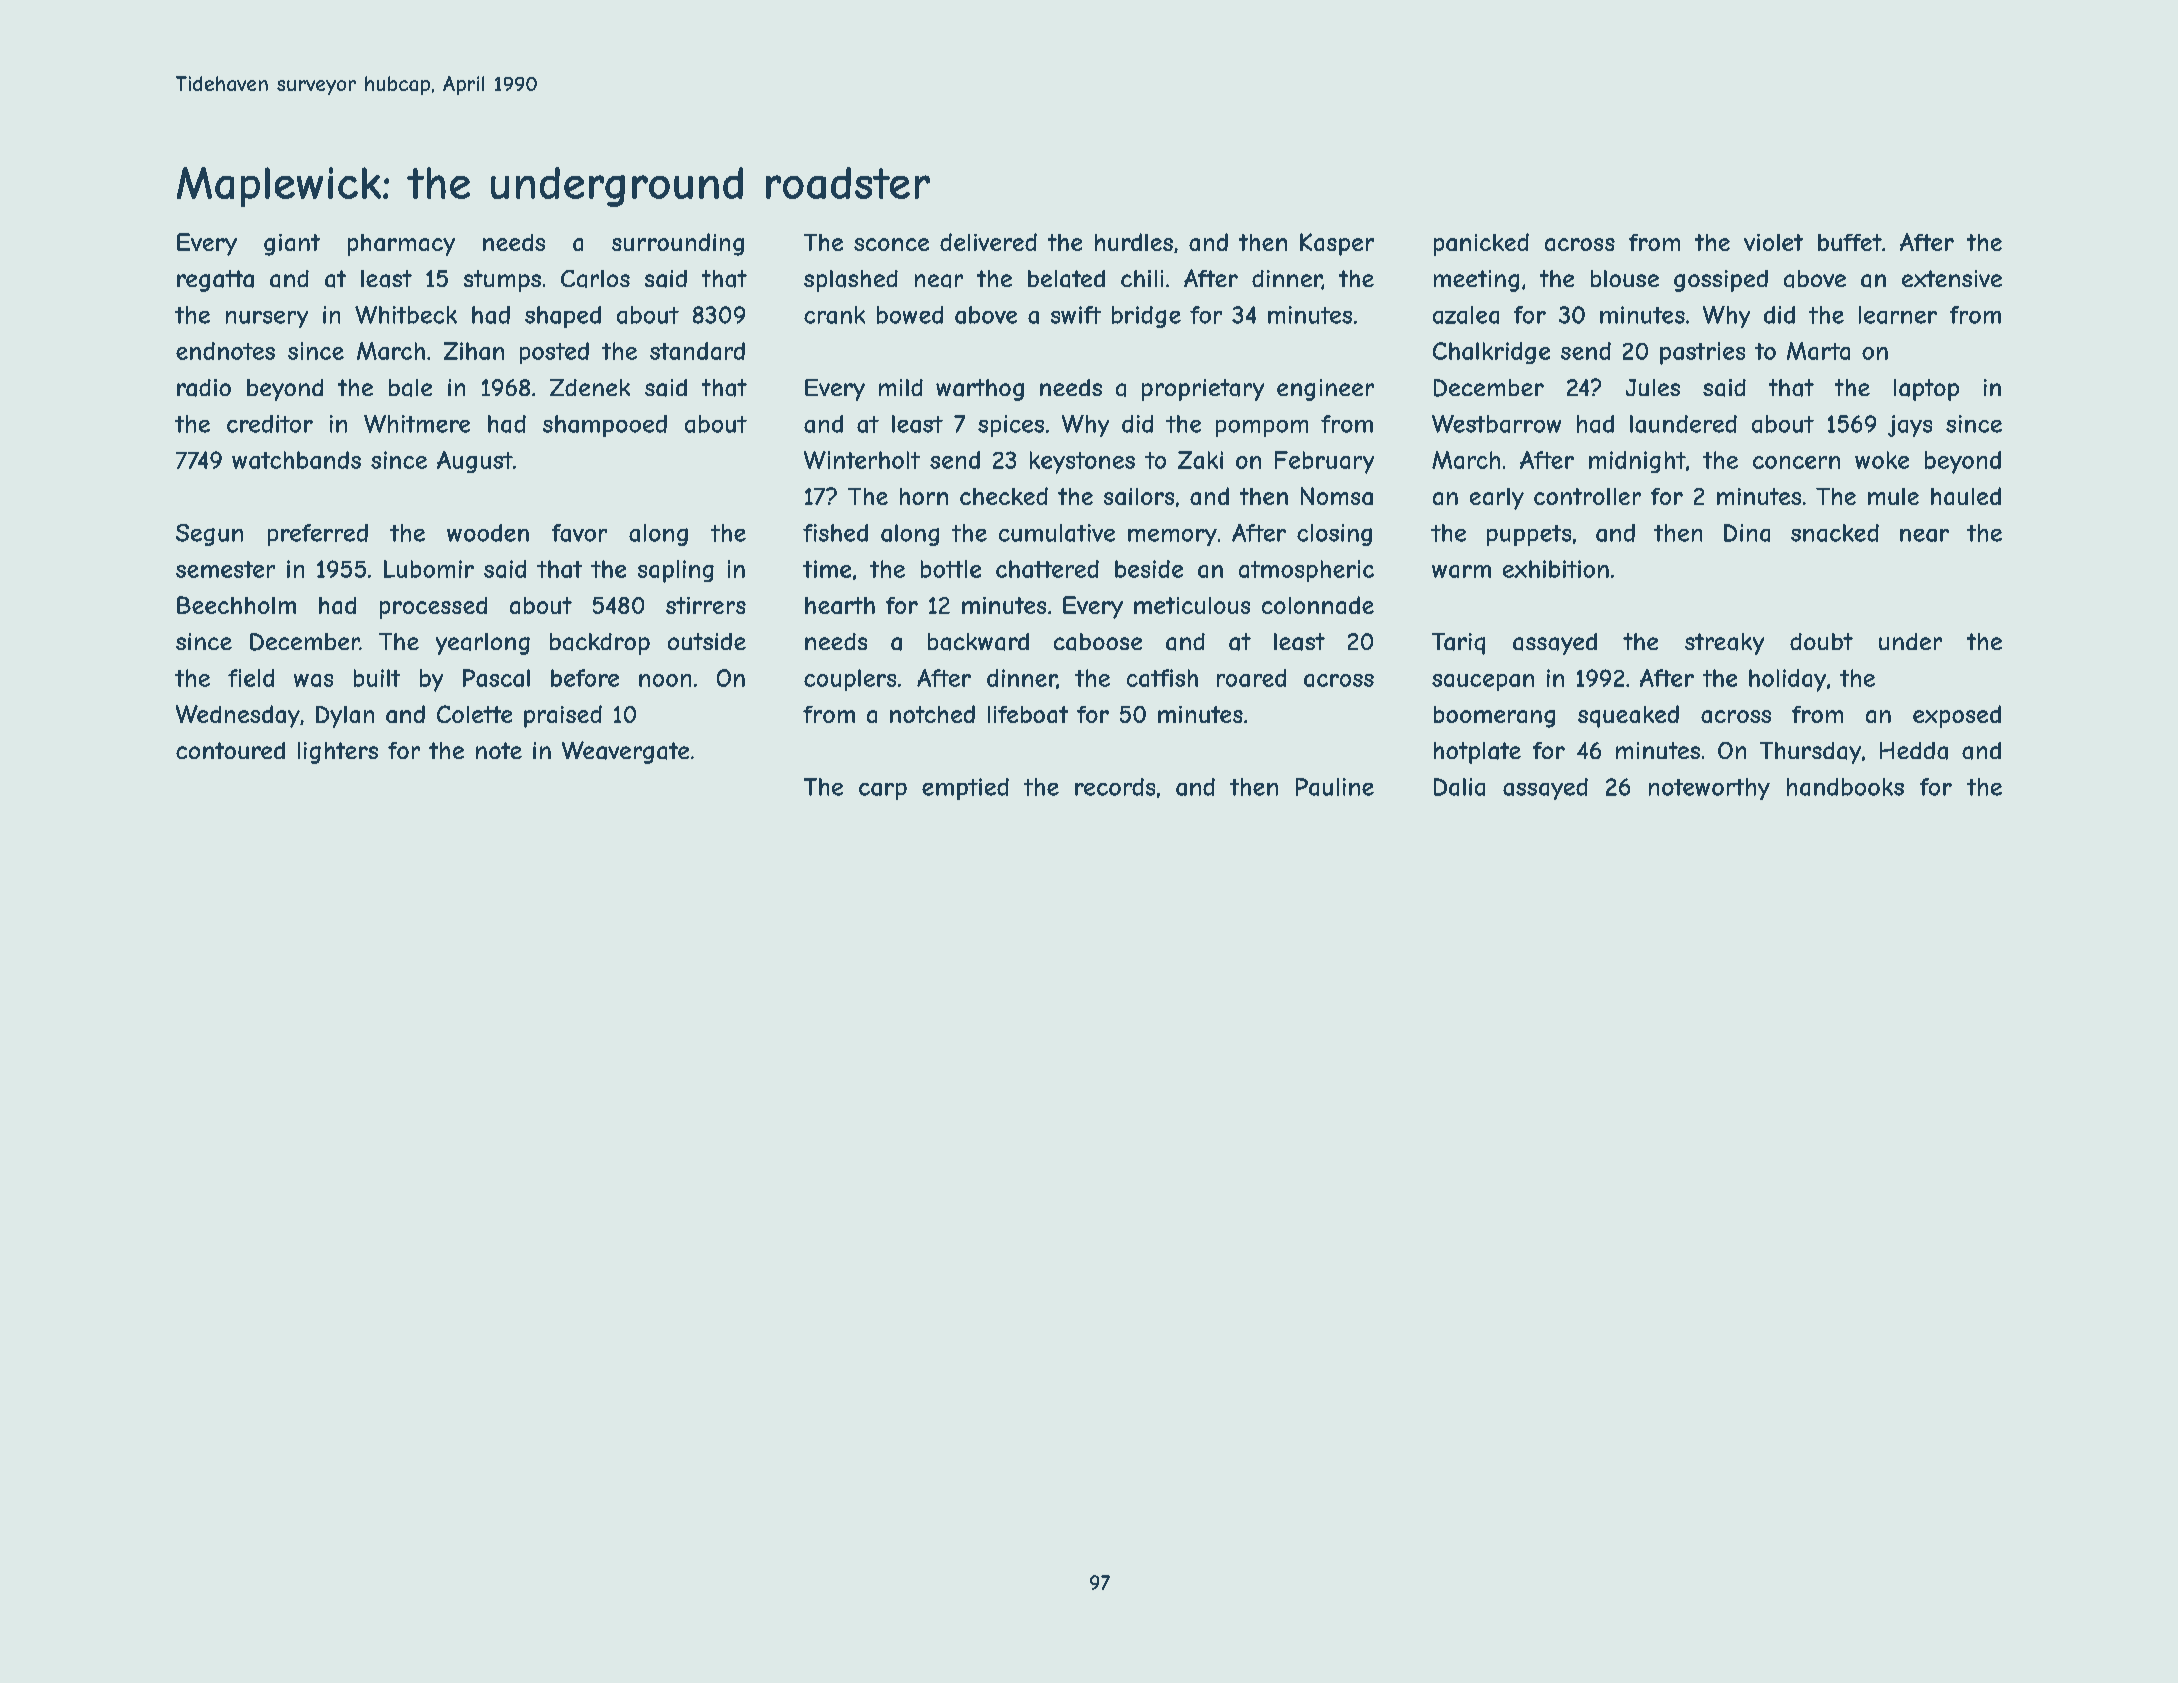 Image resolution: width=2178 pixels, height=1683 pixels. What do you see at coordinates (313, 680) in the screenshot?
I see `was` at bounding box center [313, 680].
